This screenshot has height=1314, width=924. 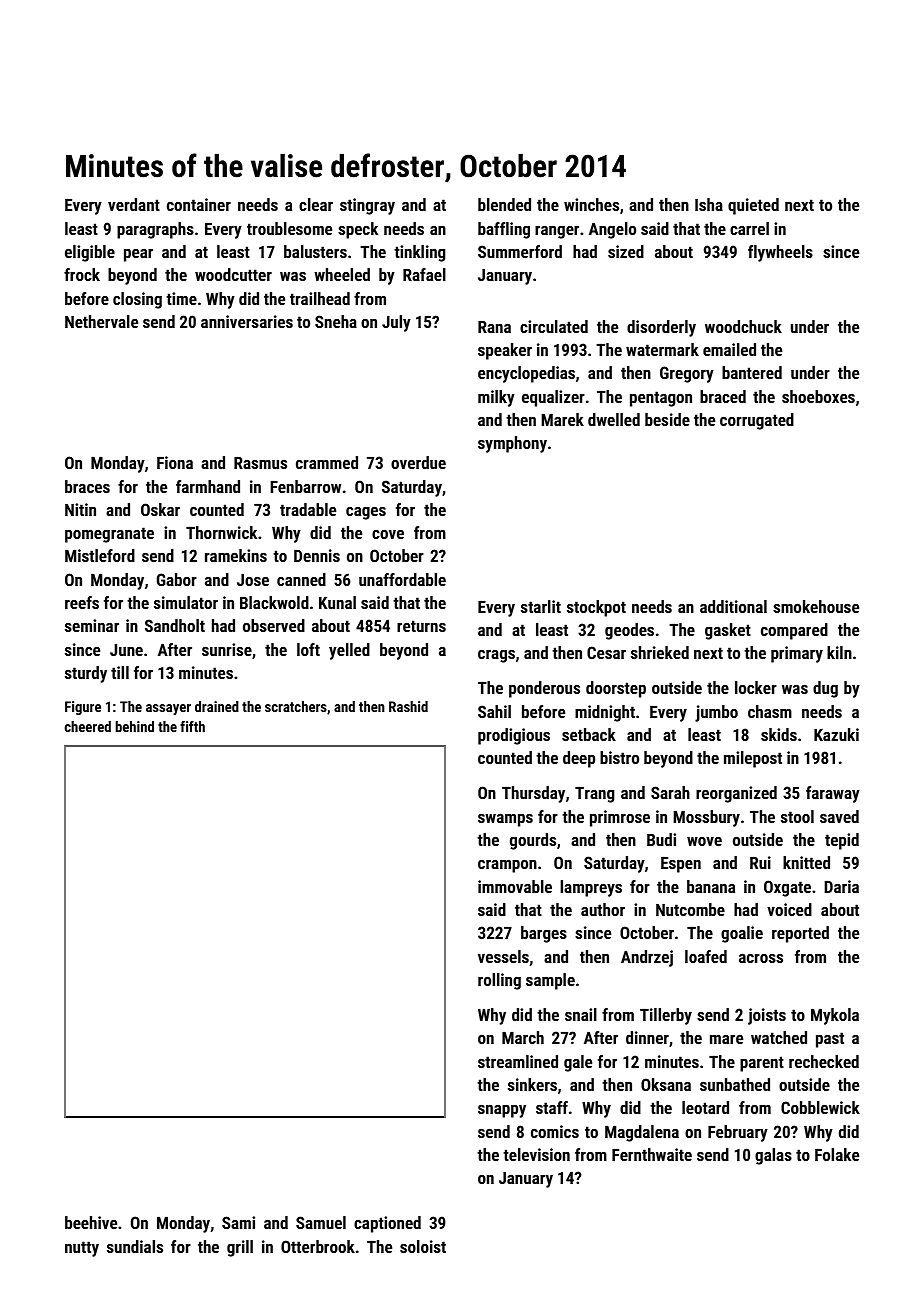 I want to click on prodigious, so click(x=514, y=736).
